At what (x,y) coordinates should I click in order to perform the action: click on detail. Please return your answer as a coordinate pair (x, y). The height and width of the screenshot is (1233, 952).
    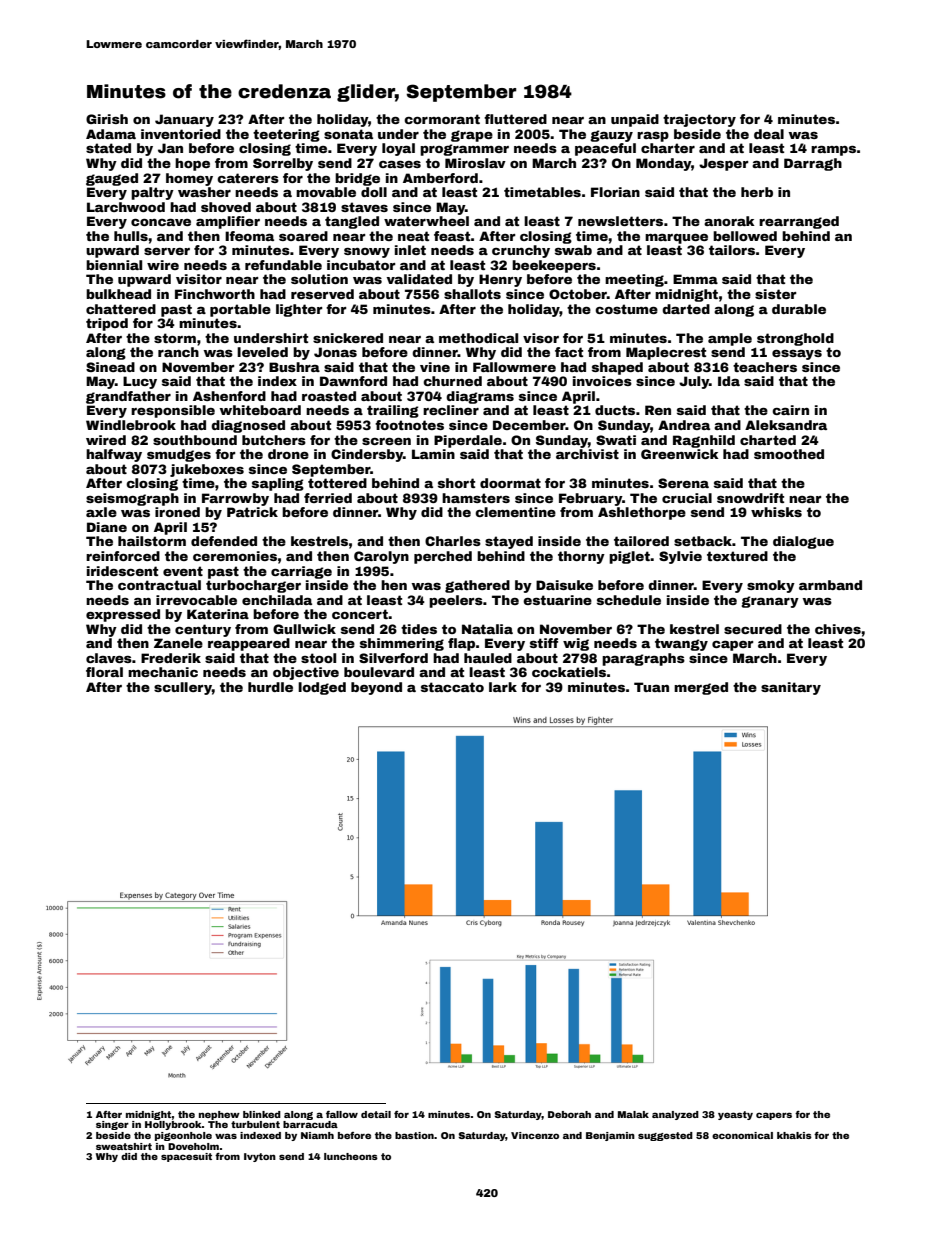
    Looking at the image, I should click on (376, 1114).
